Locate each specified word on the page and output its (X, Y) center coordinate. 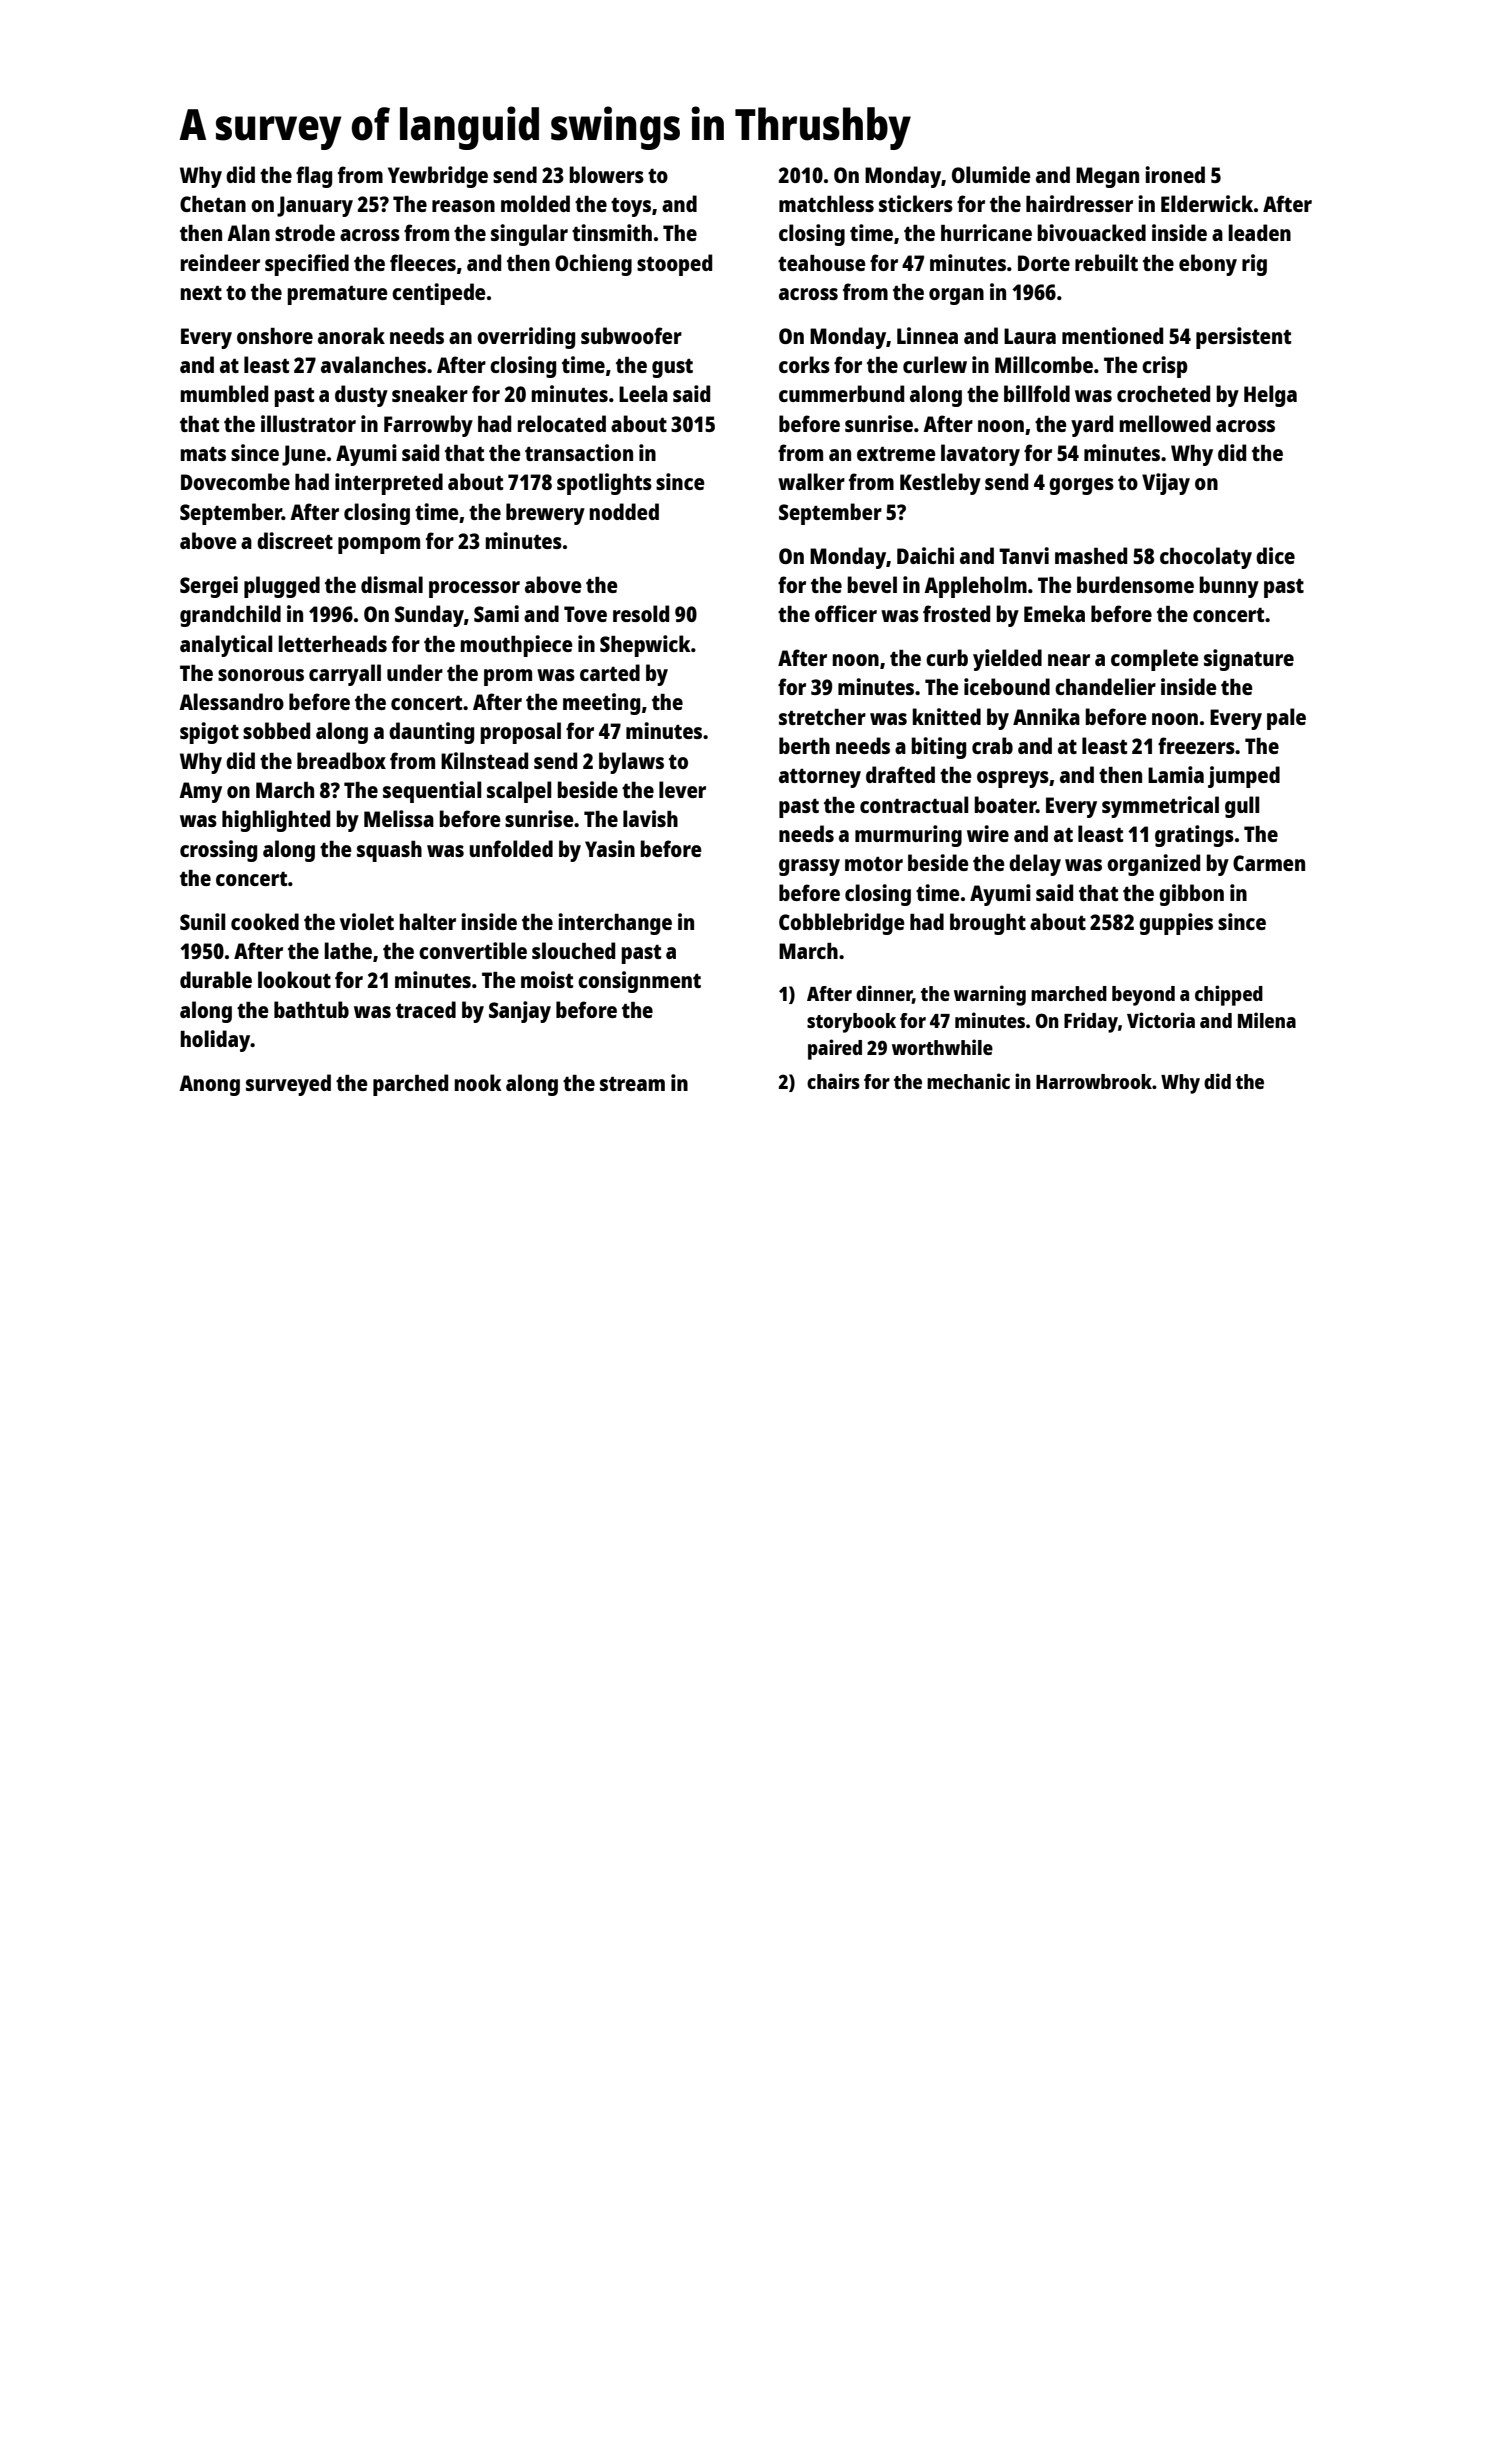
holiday (215, 1041)
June (304, 455)
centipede (439, 294)
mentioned (1112, 335)
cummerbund (841, 393)
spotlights (604, 484)
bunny (1229, 587)
